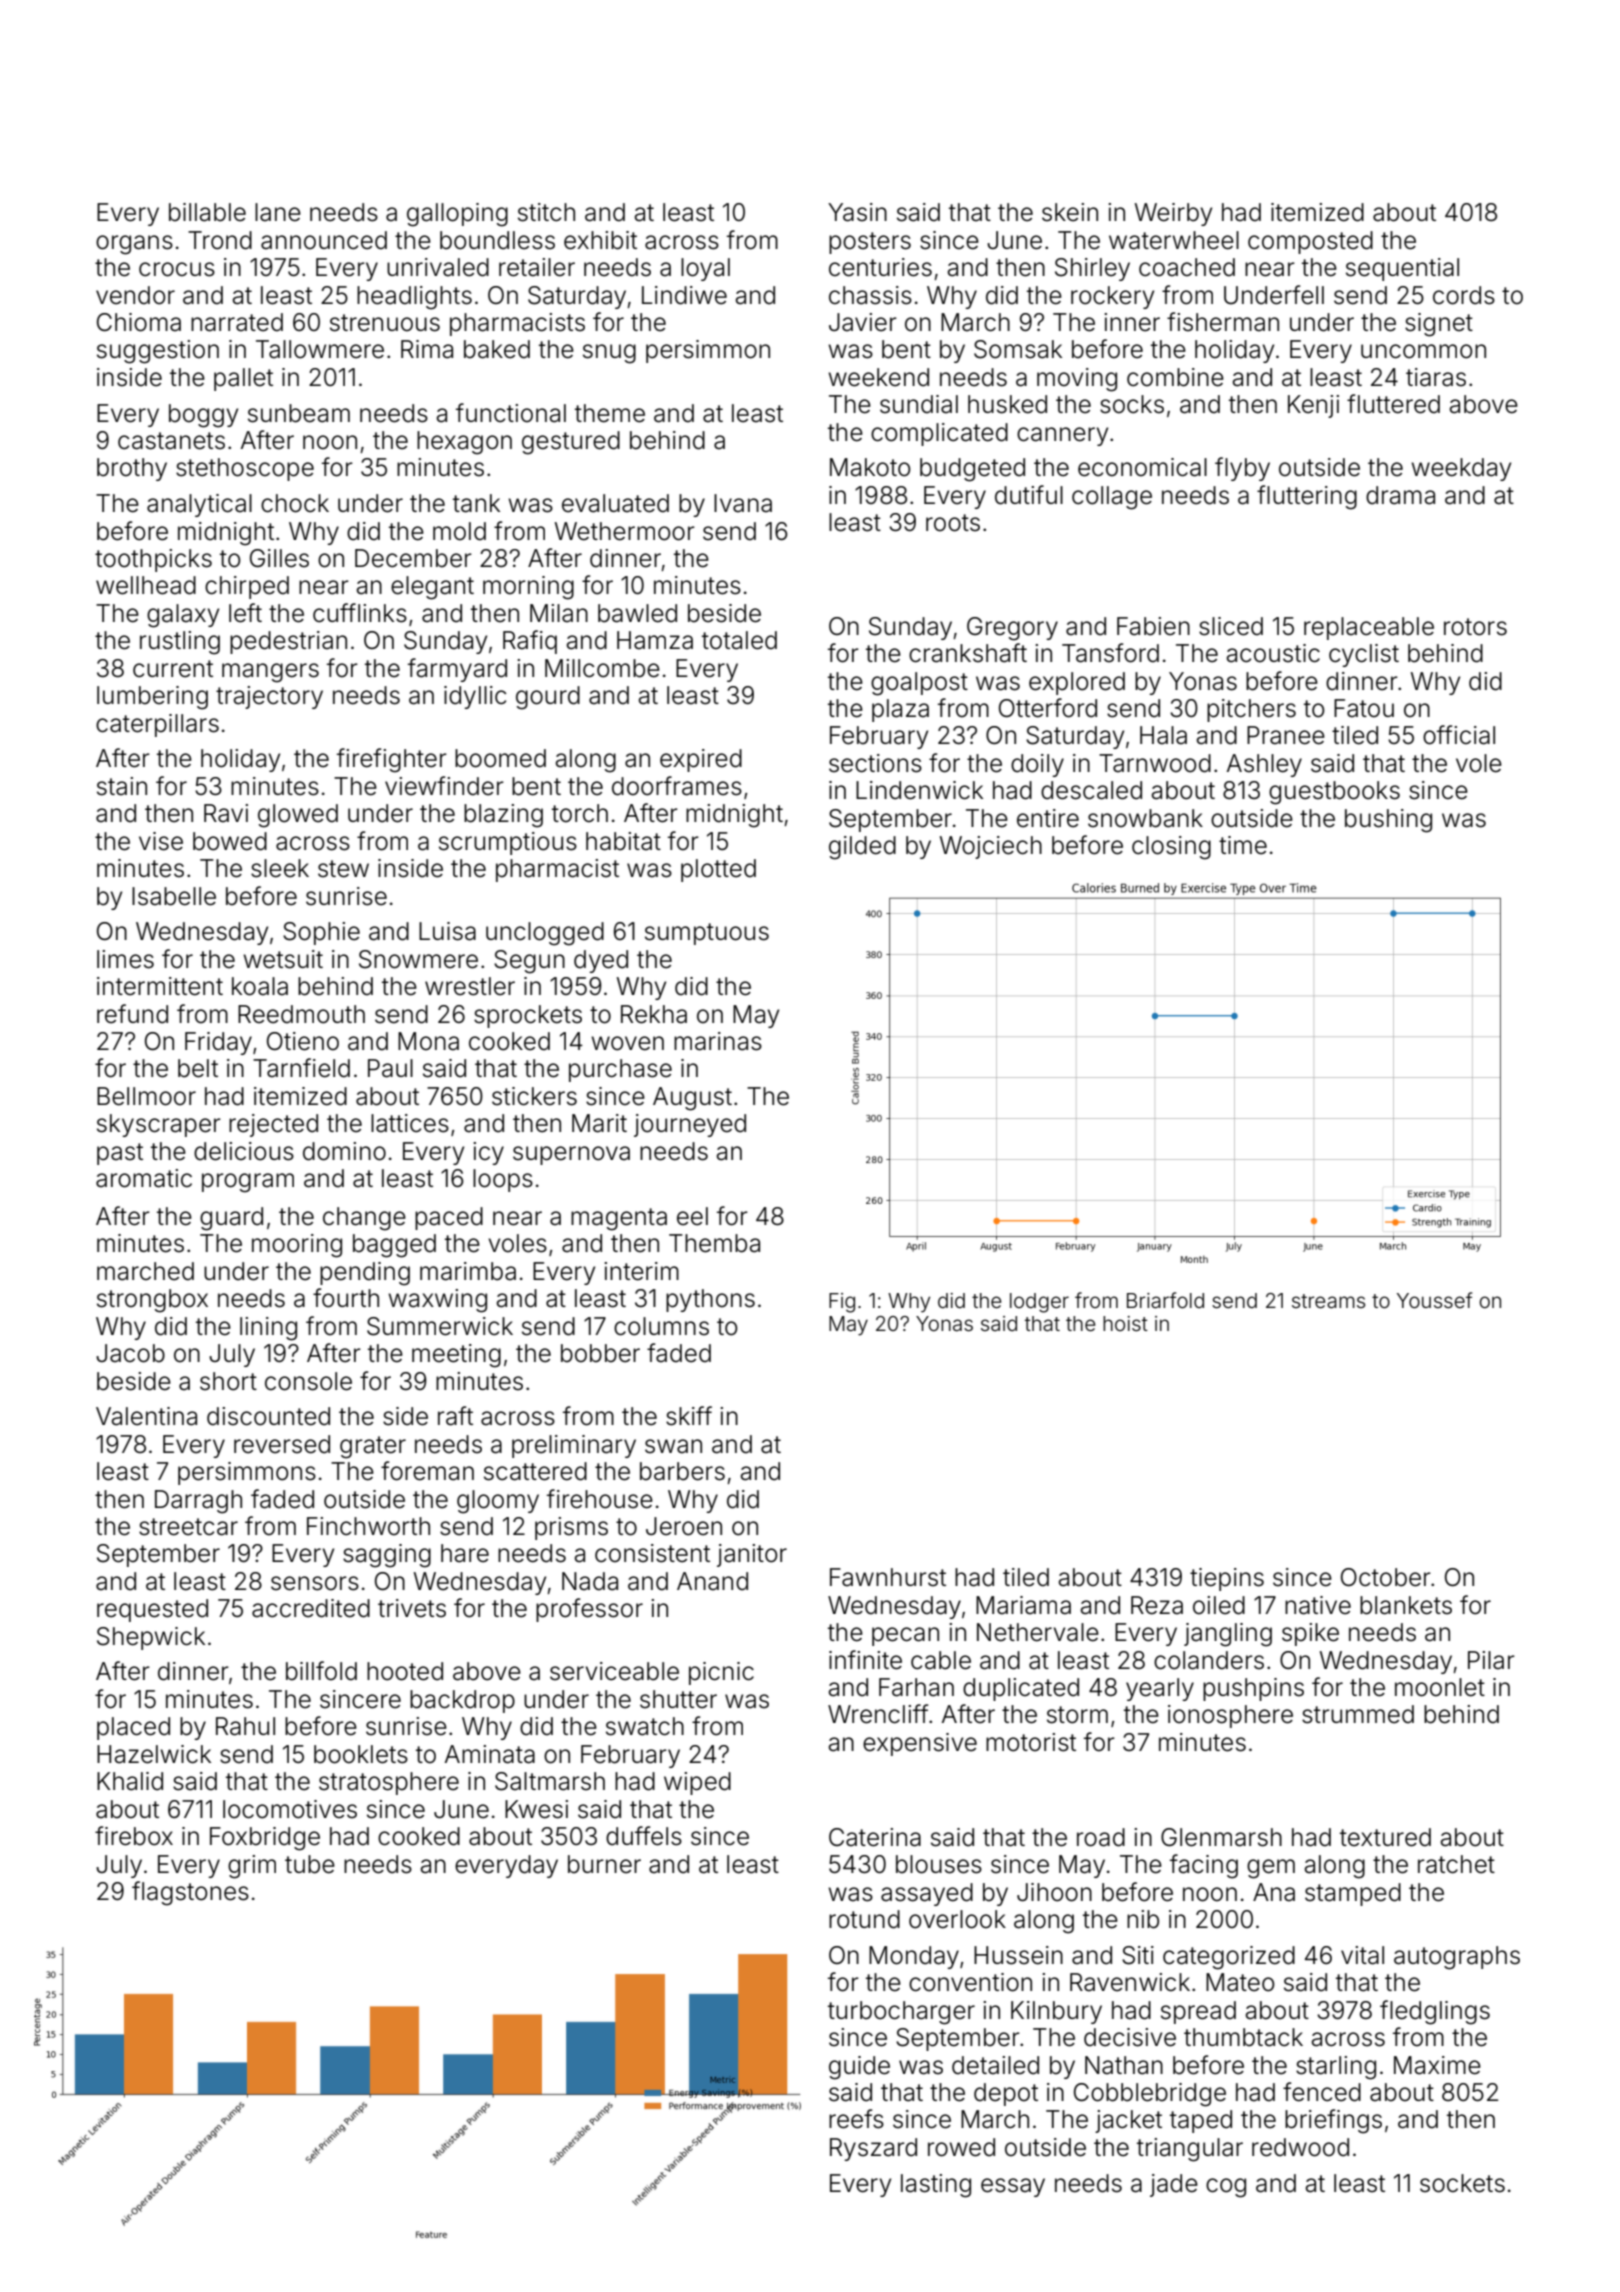 The height and width of the page is (2292, 1620). Describe the element at coordinates (1204, 1866) in the page. I see `facing` at that location.
